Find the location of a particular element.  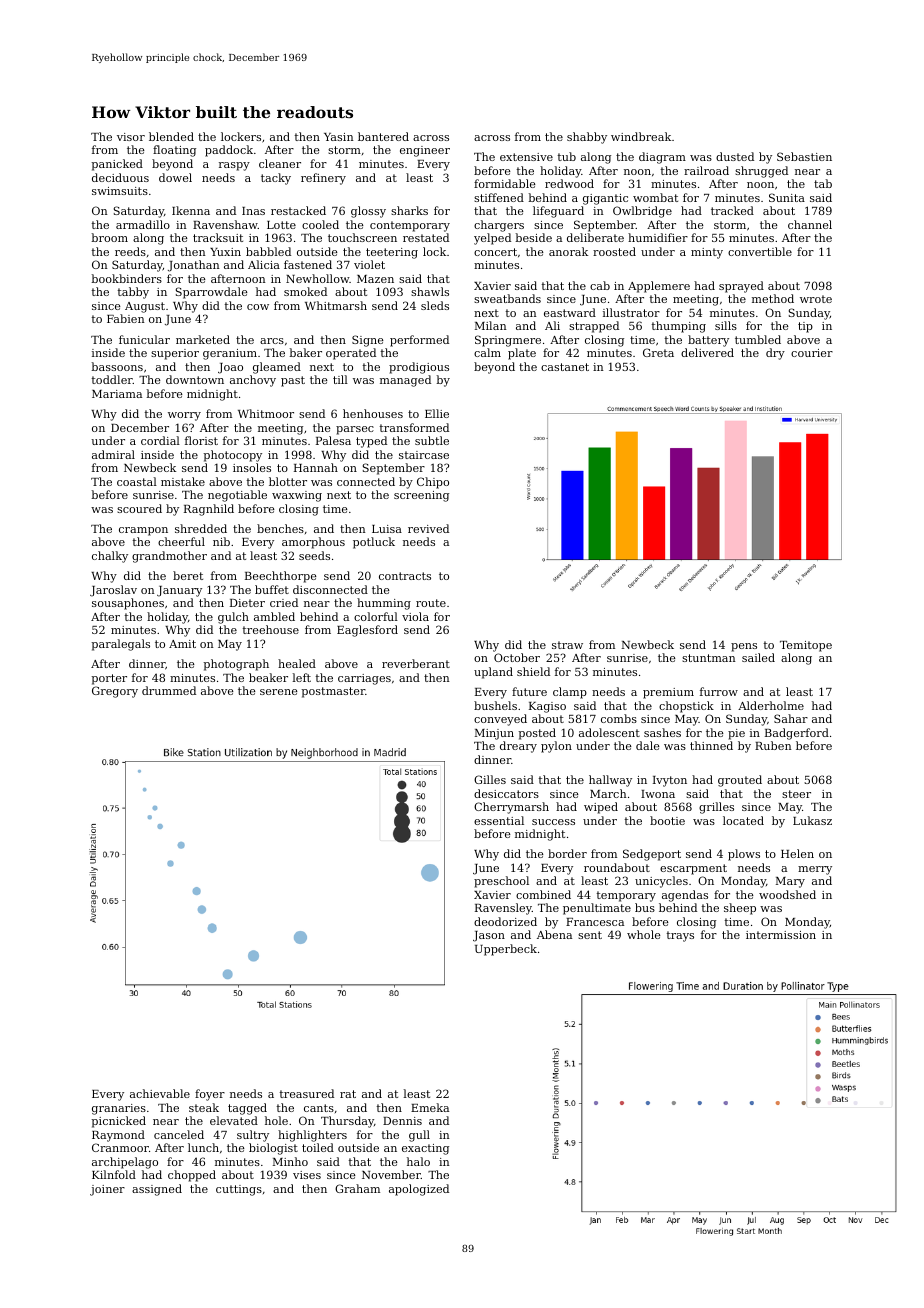

stuntman is located at coordinates (709, 658).
